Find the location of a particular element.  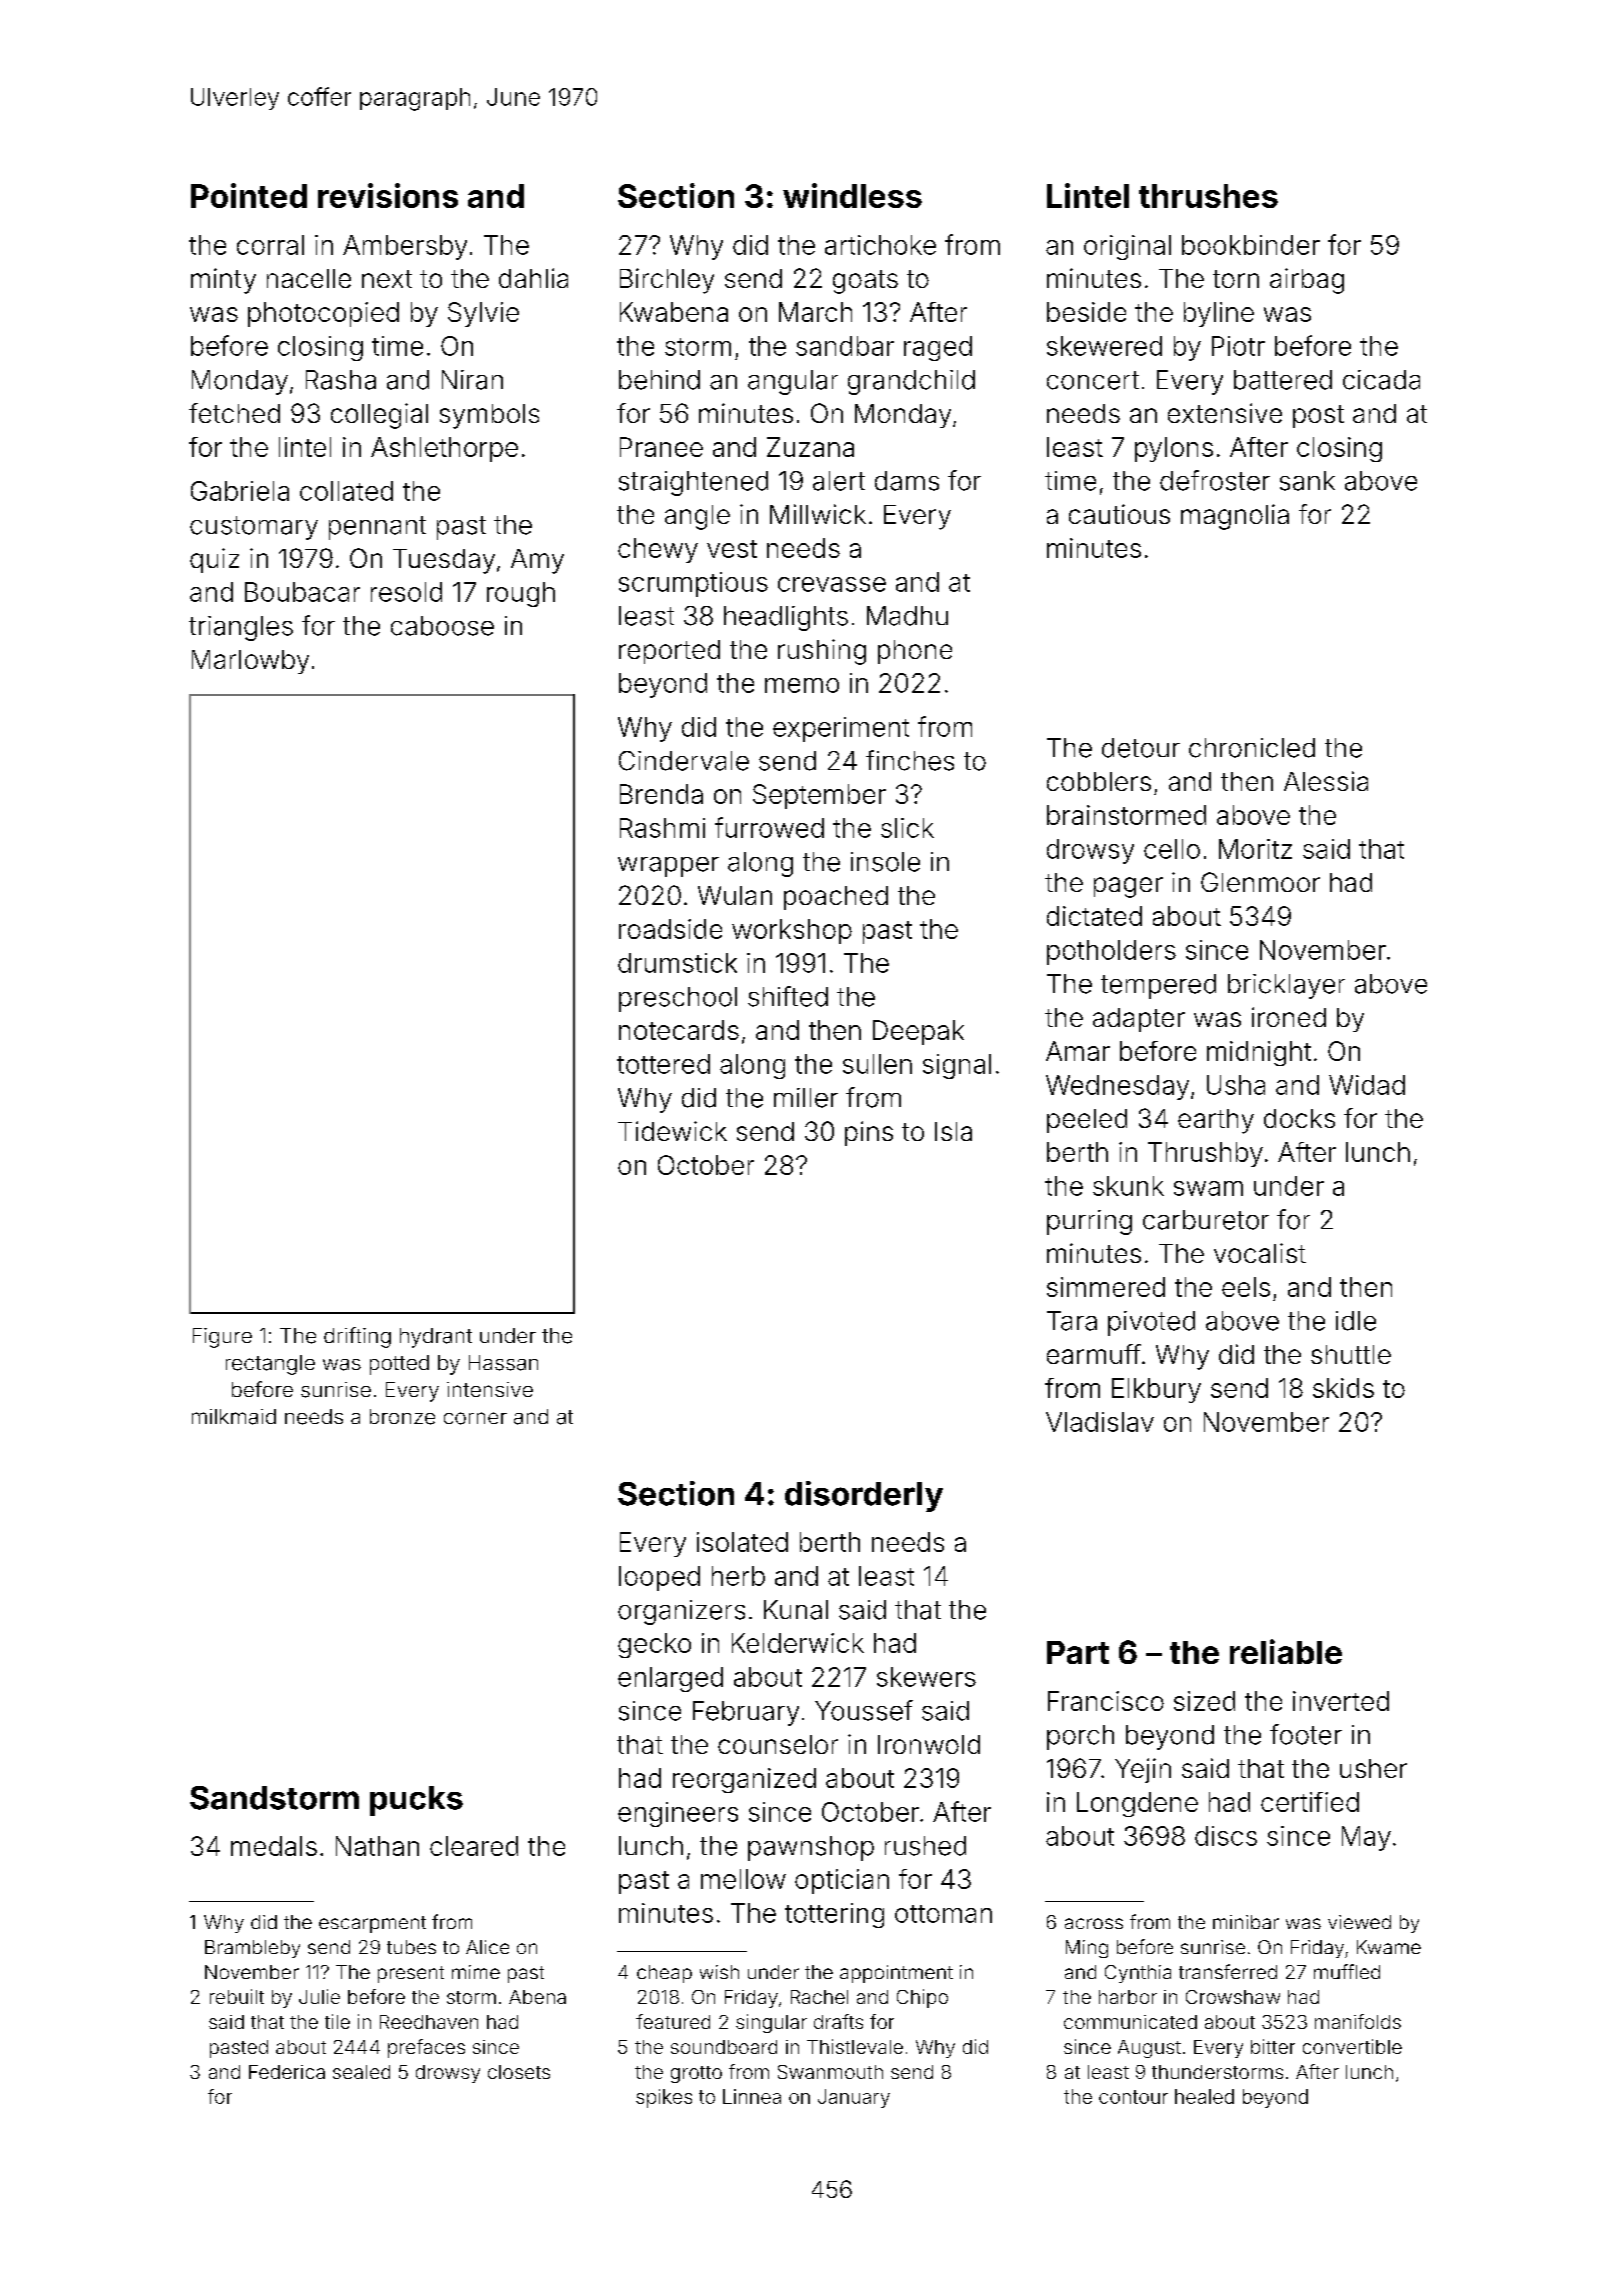

thrushes is located at coordinates (1208, 196).
